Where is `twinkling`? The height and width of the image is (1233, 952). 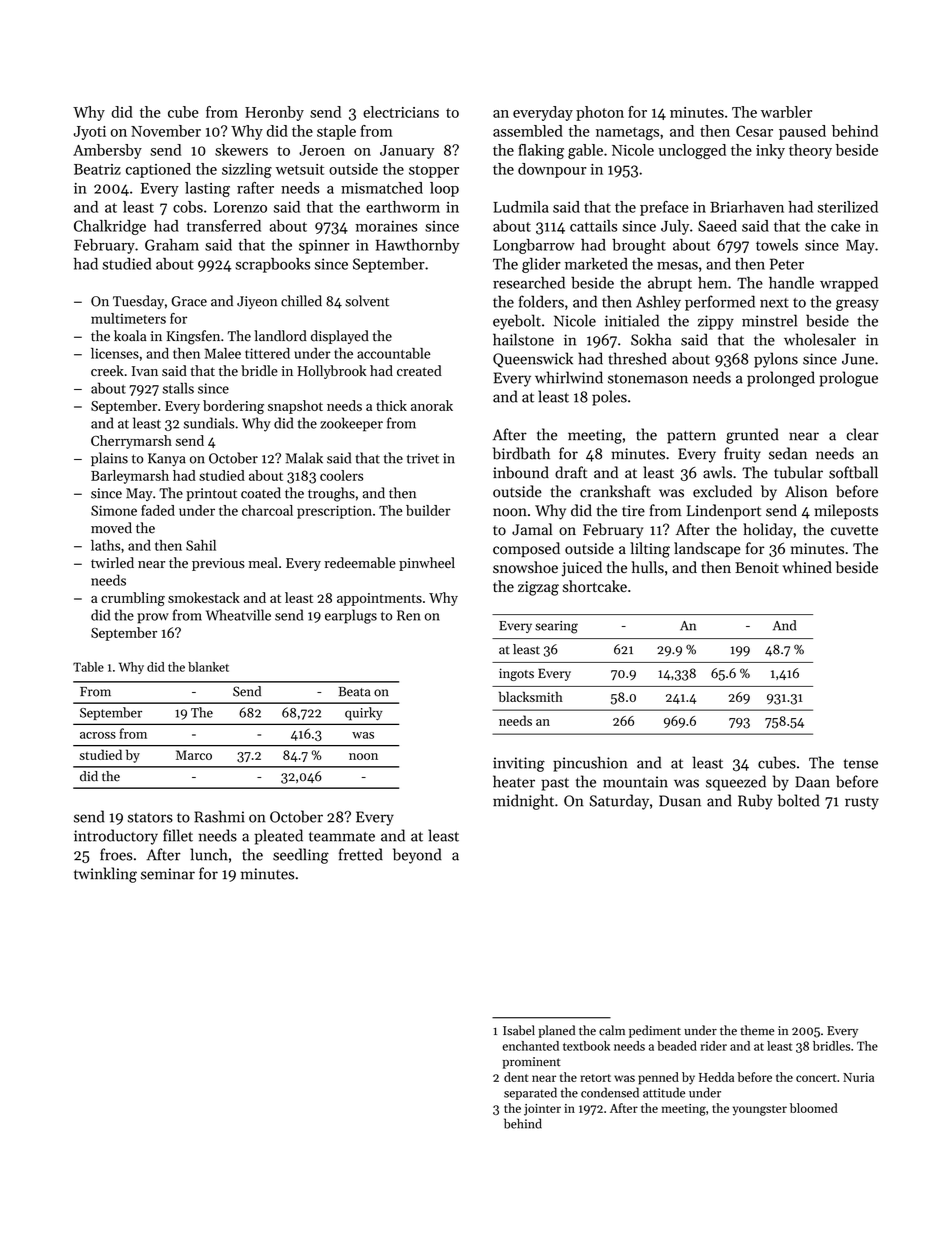 twinkling is located at coordinates (105, 875).
